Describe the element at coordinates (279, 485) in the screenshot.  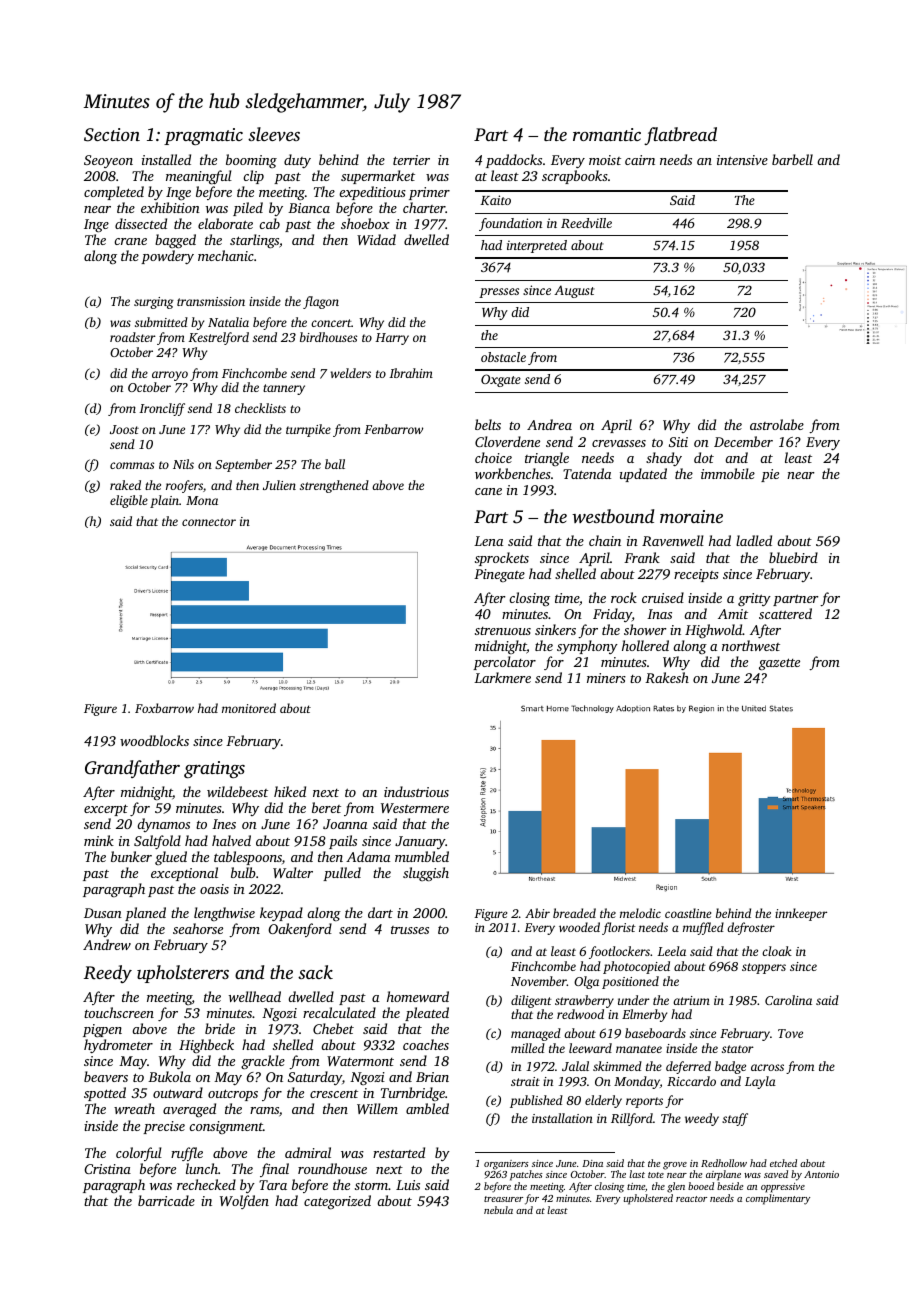
I see `Julien` at that location.
